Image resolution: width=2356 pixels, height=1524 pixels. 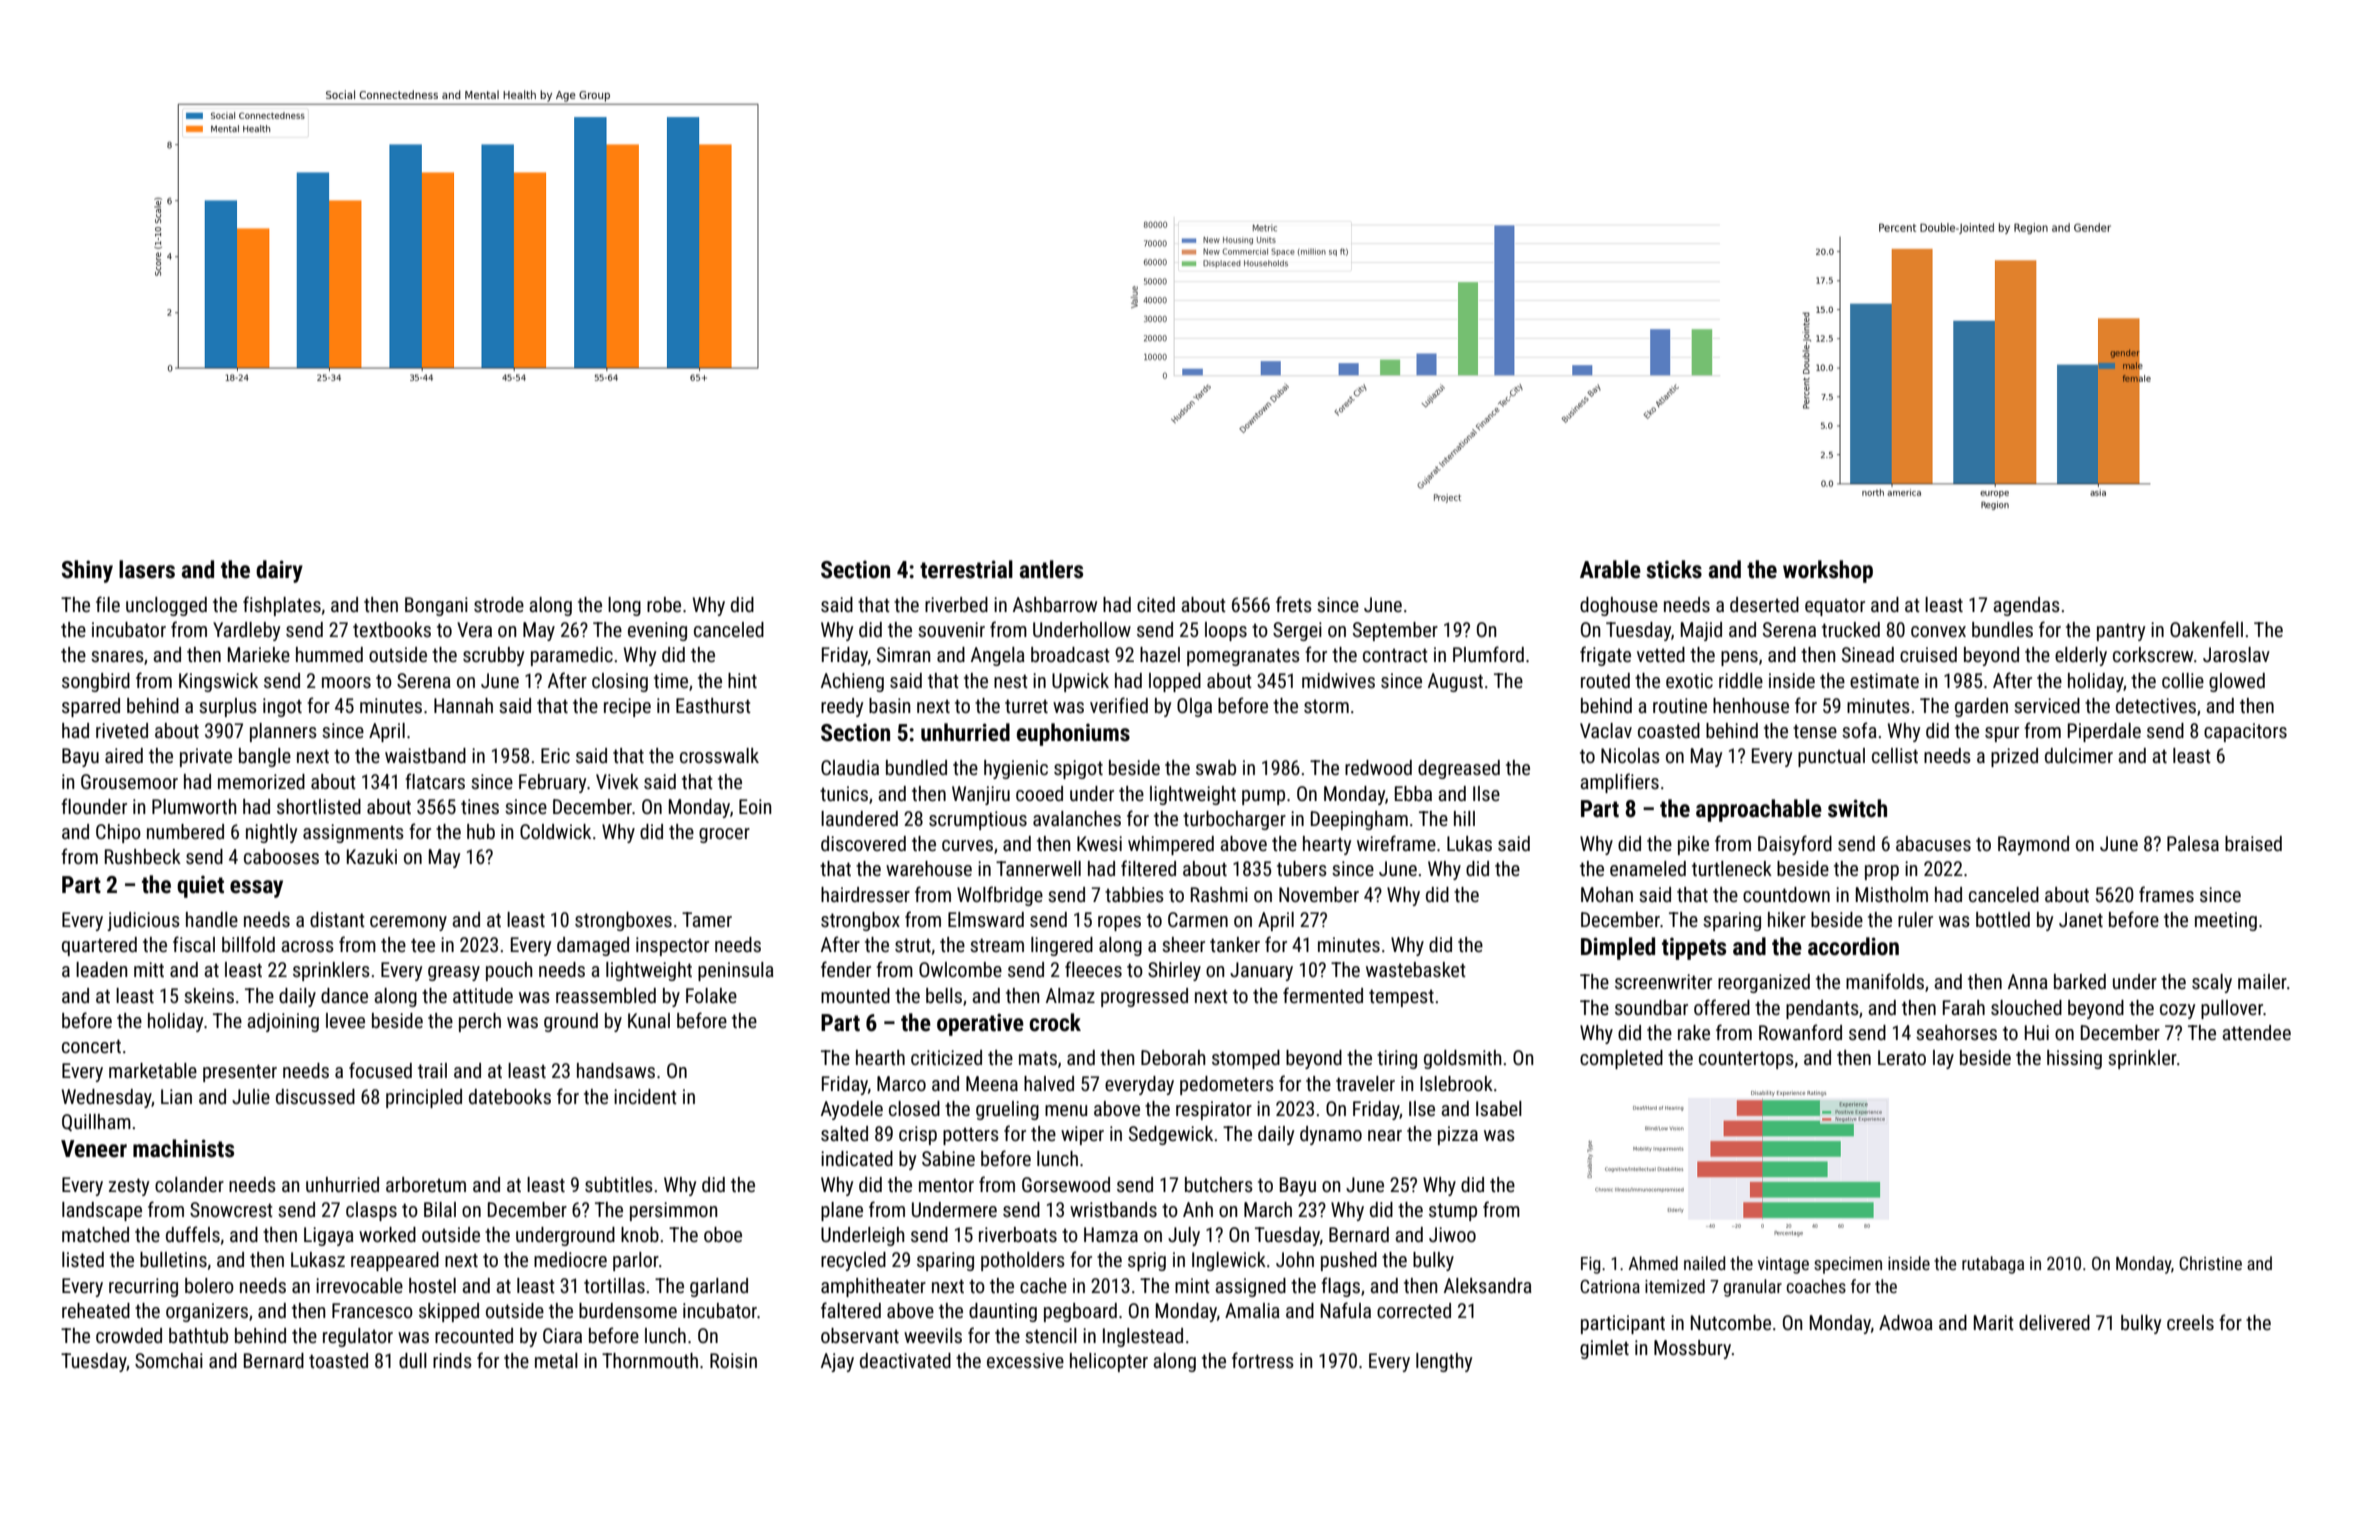 I want to click on Arable, so click(x=1610, y=569).
